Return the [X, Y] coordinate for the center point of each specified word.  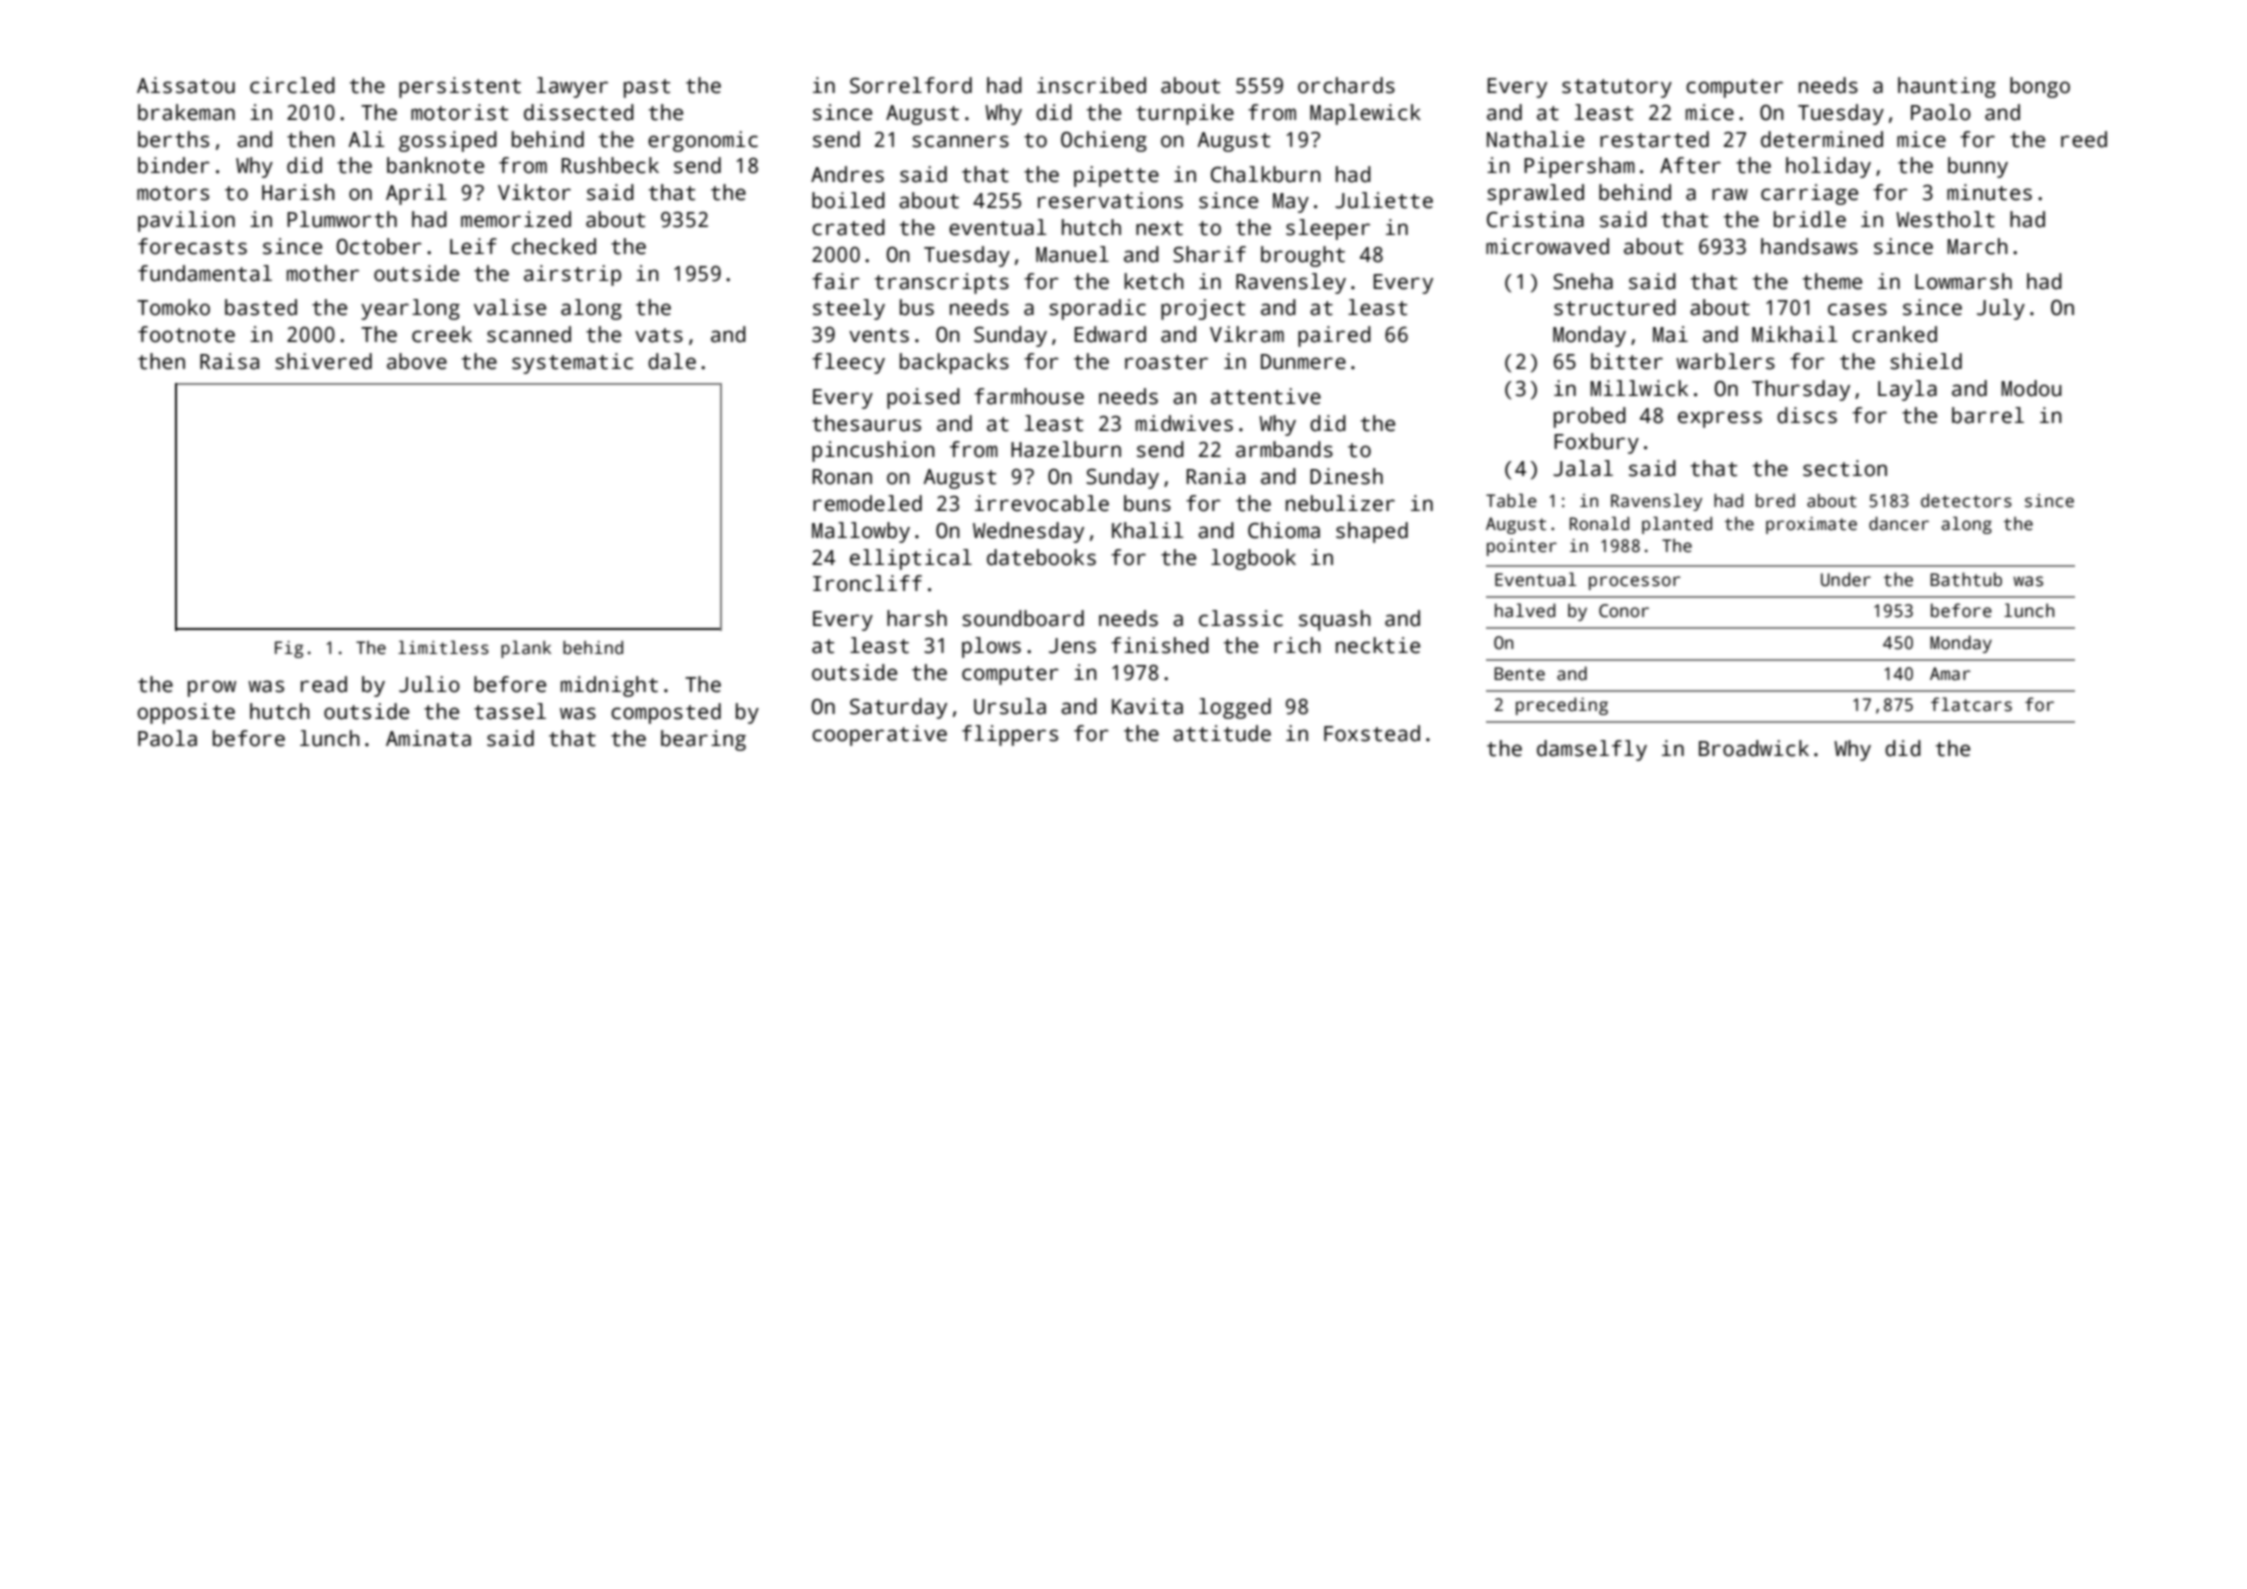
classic [1241, 618]
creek [442, 334]
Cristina [1535, 219]
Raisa [229, 361]
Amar [1950, 674]
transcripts [942, 283]
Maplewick [1365, 114]
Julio [429, 684]
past [647, 88]
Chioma [1284, 530]
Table [1511, 501]
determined [1822, 139]
